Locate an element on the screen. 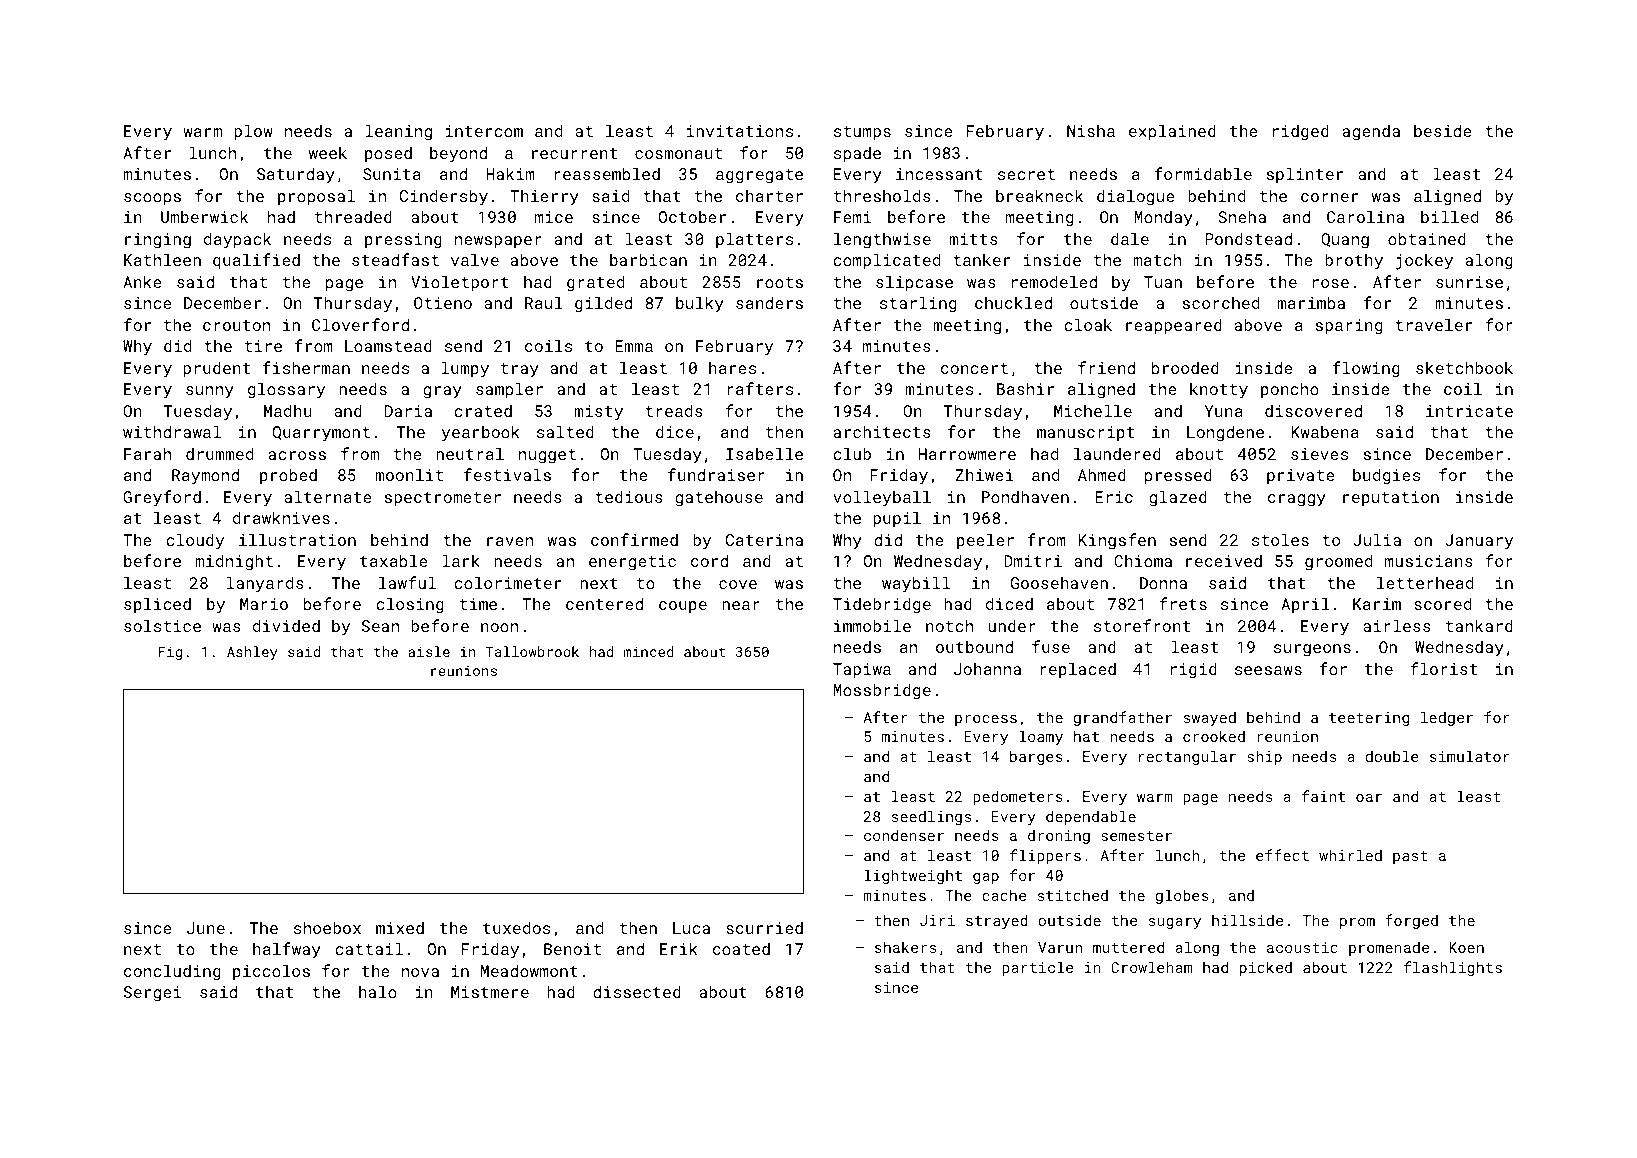  reassembled is located at coordinates (607, 173).
